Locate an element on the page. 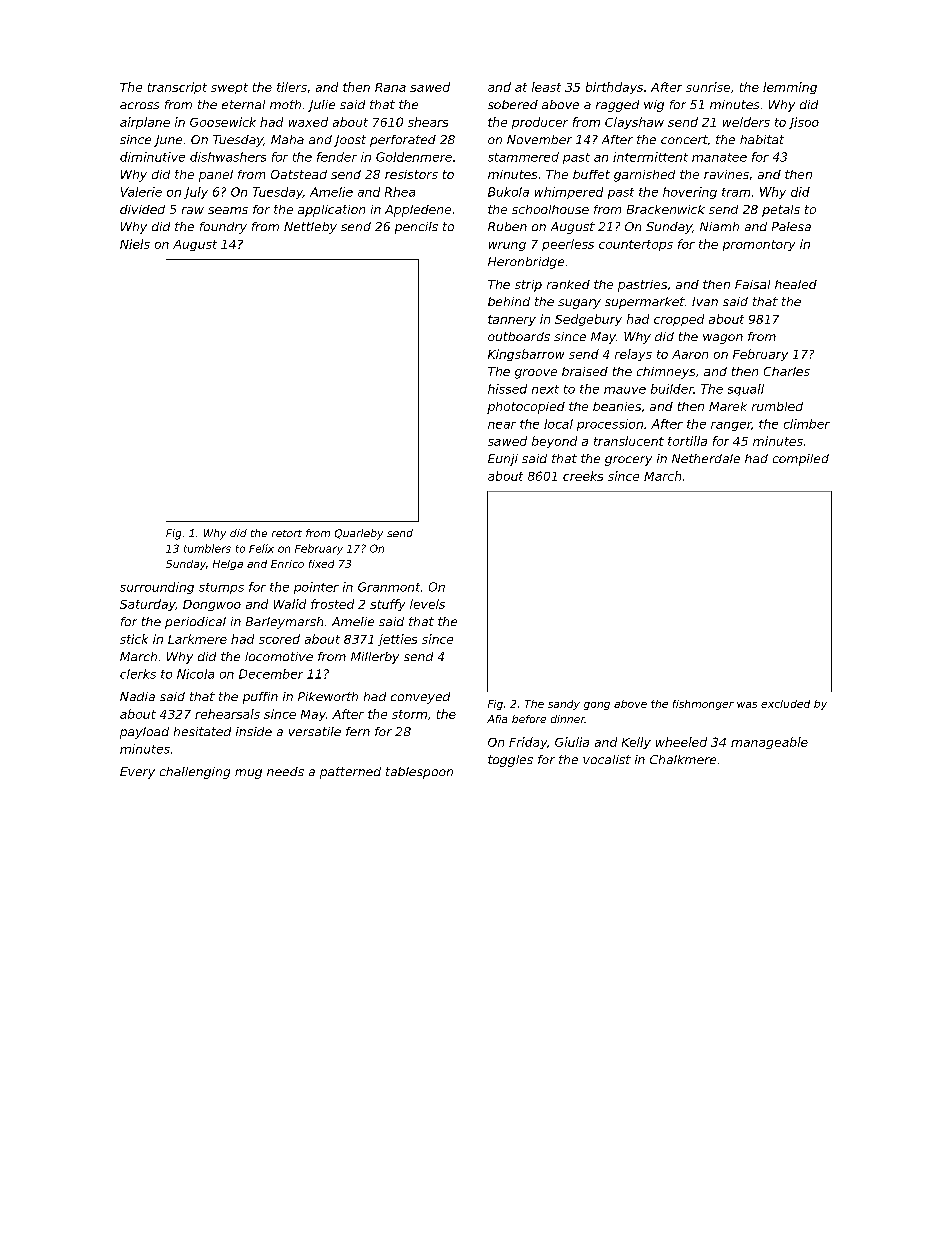 The height and width of the image is (1233, 952). mug is located at coordinates (248, 774).
